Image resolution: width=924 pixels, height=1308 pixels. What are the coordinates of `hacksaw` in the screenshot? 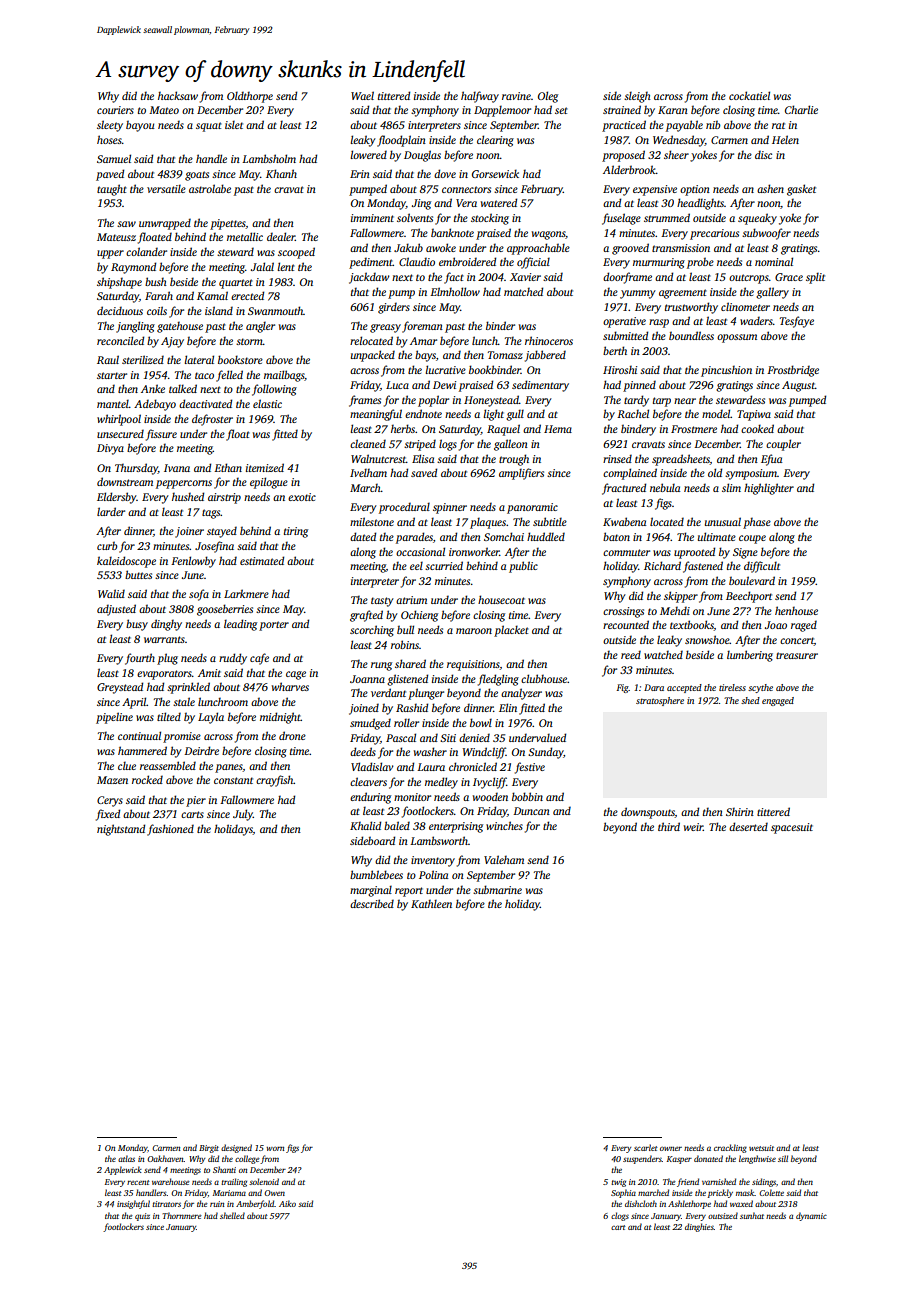 It's located at (178, 95).
